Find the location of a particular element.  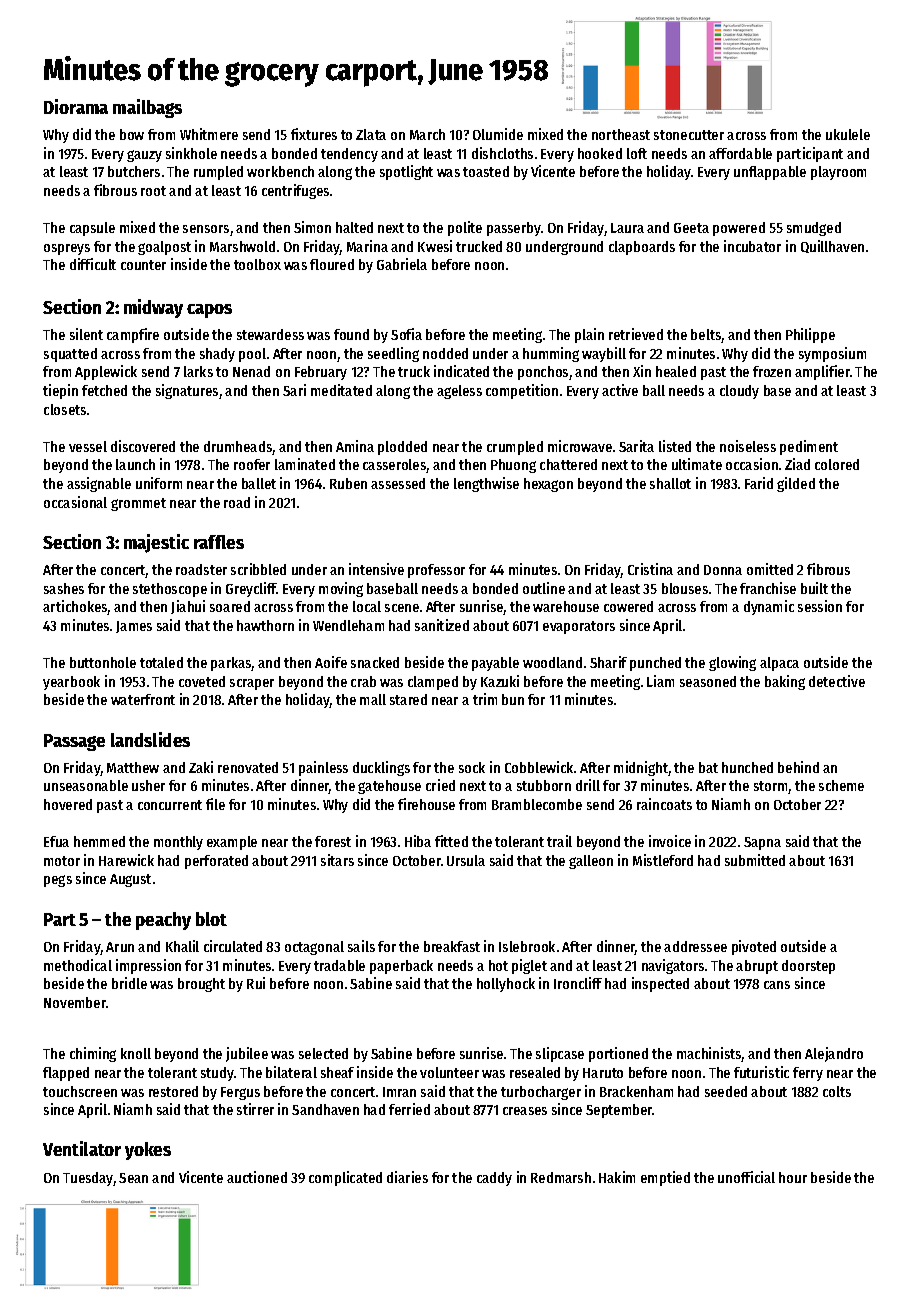

creases is located at coordinates (525, 1111).
